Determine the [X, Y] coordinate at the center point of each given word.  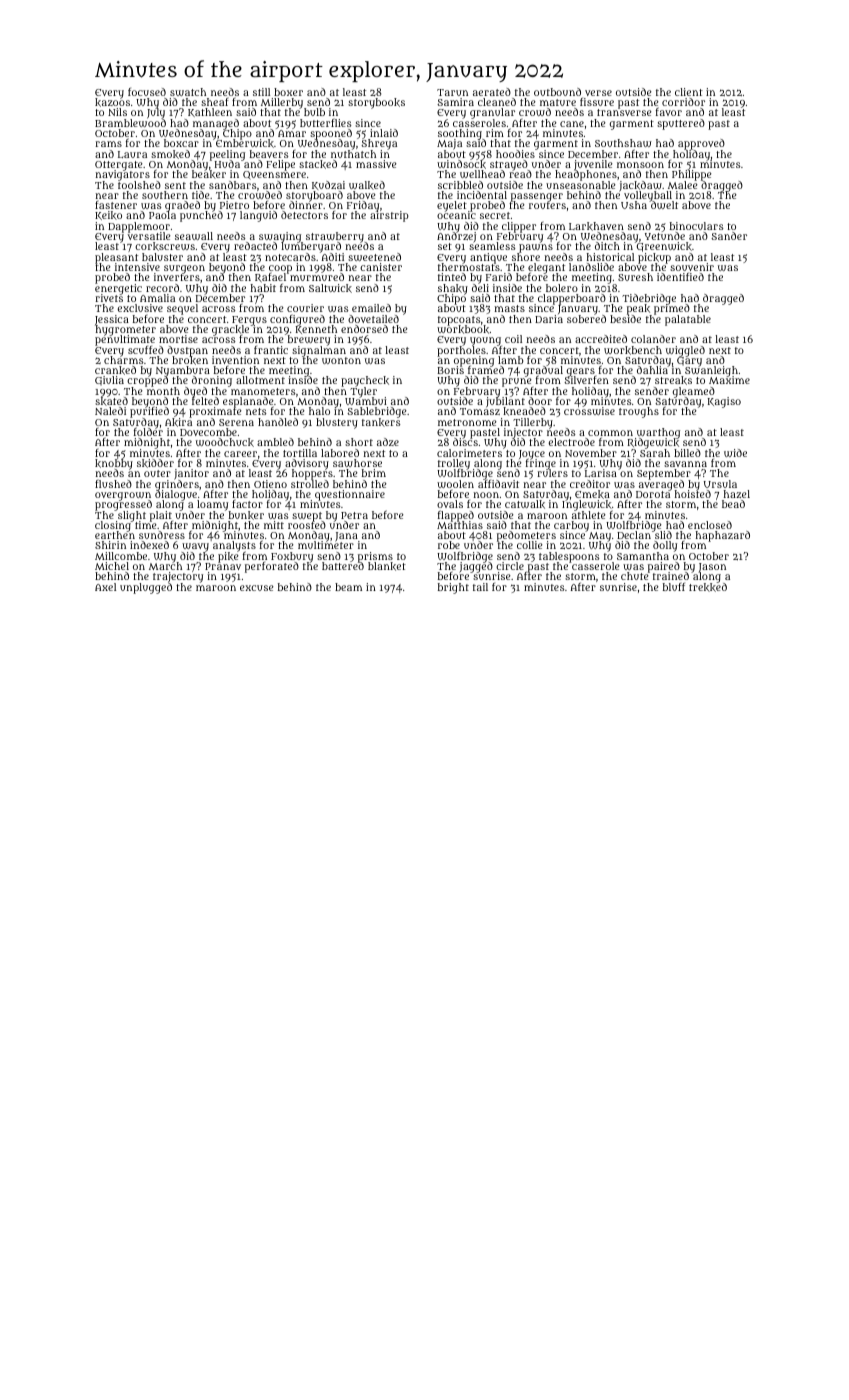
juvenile [593, 165]
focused [147, 92]
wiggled [685, 351]
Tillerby [533, 423]
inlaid [384, 133]
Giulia [109, 381]
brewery [309, 341]
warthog [657, 433]
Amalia [157, 298]
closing [114, 526]
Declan [634, 535]
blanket [387, 566]
